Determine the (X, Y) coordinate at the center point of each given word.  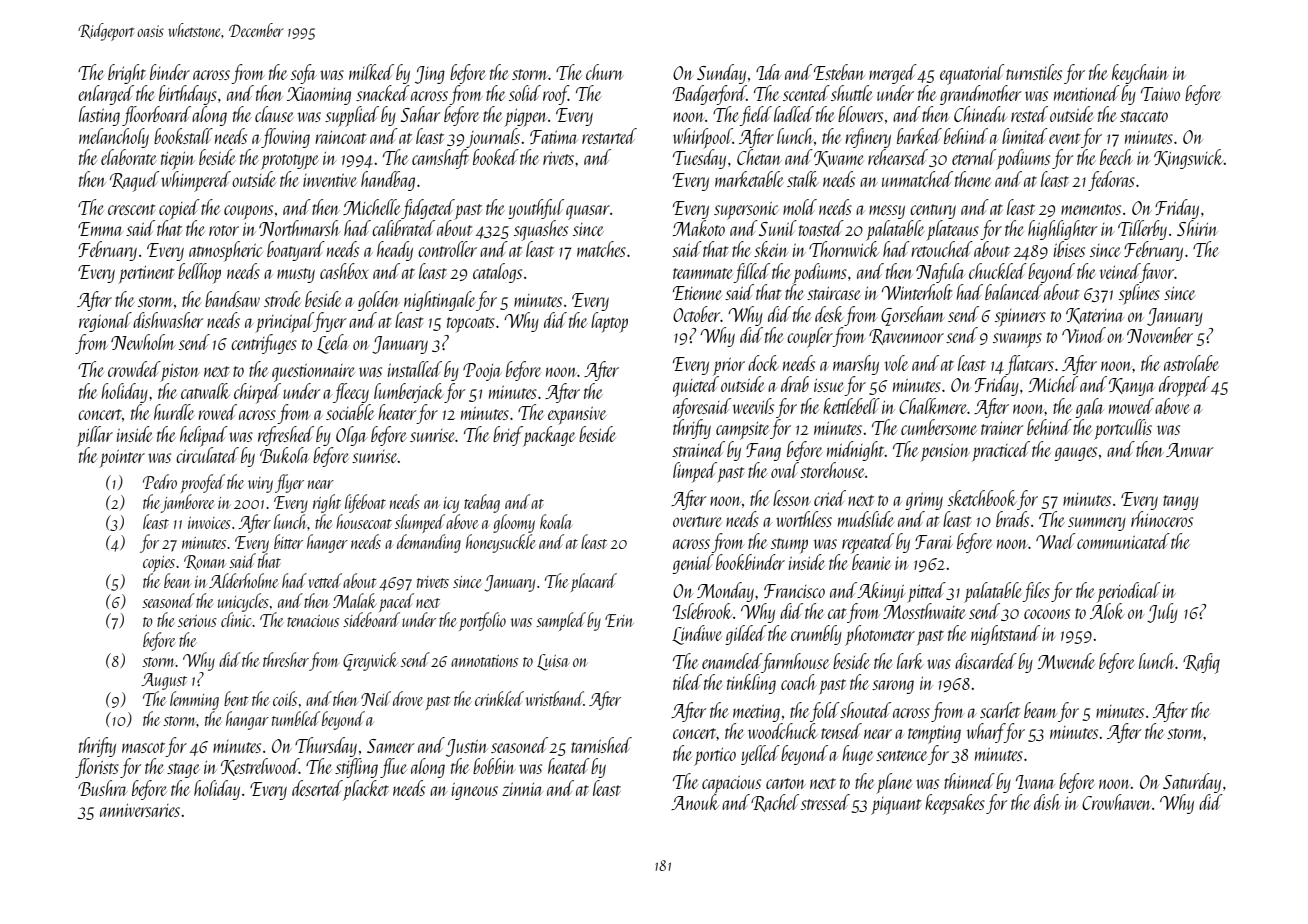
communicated (1123, 541)
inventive (330, 180)
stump (789, 546)
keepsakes (955, 804)
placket (366, 790)
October (696, 314)
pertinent (146, 275)
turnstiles (1034, 72)
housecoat (364, 521)
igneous (475, 791)
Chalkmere (933, 406)
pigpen (525, 118)
